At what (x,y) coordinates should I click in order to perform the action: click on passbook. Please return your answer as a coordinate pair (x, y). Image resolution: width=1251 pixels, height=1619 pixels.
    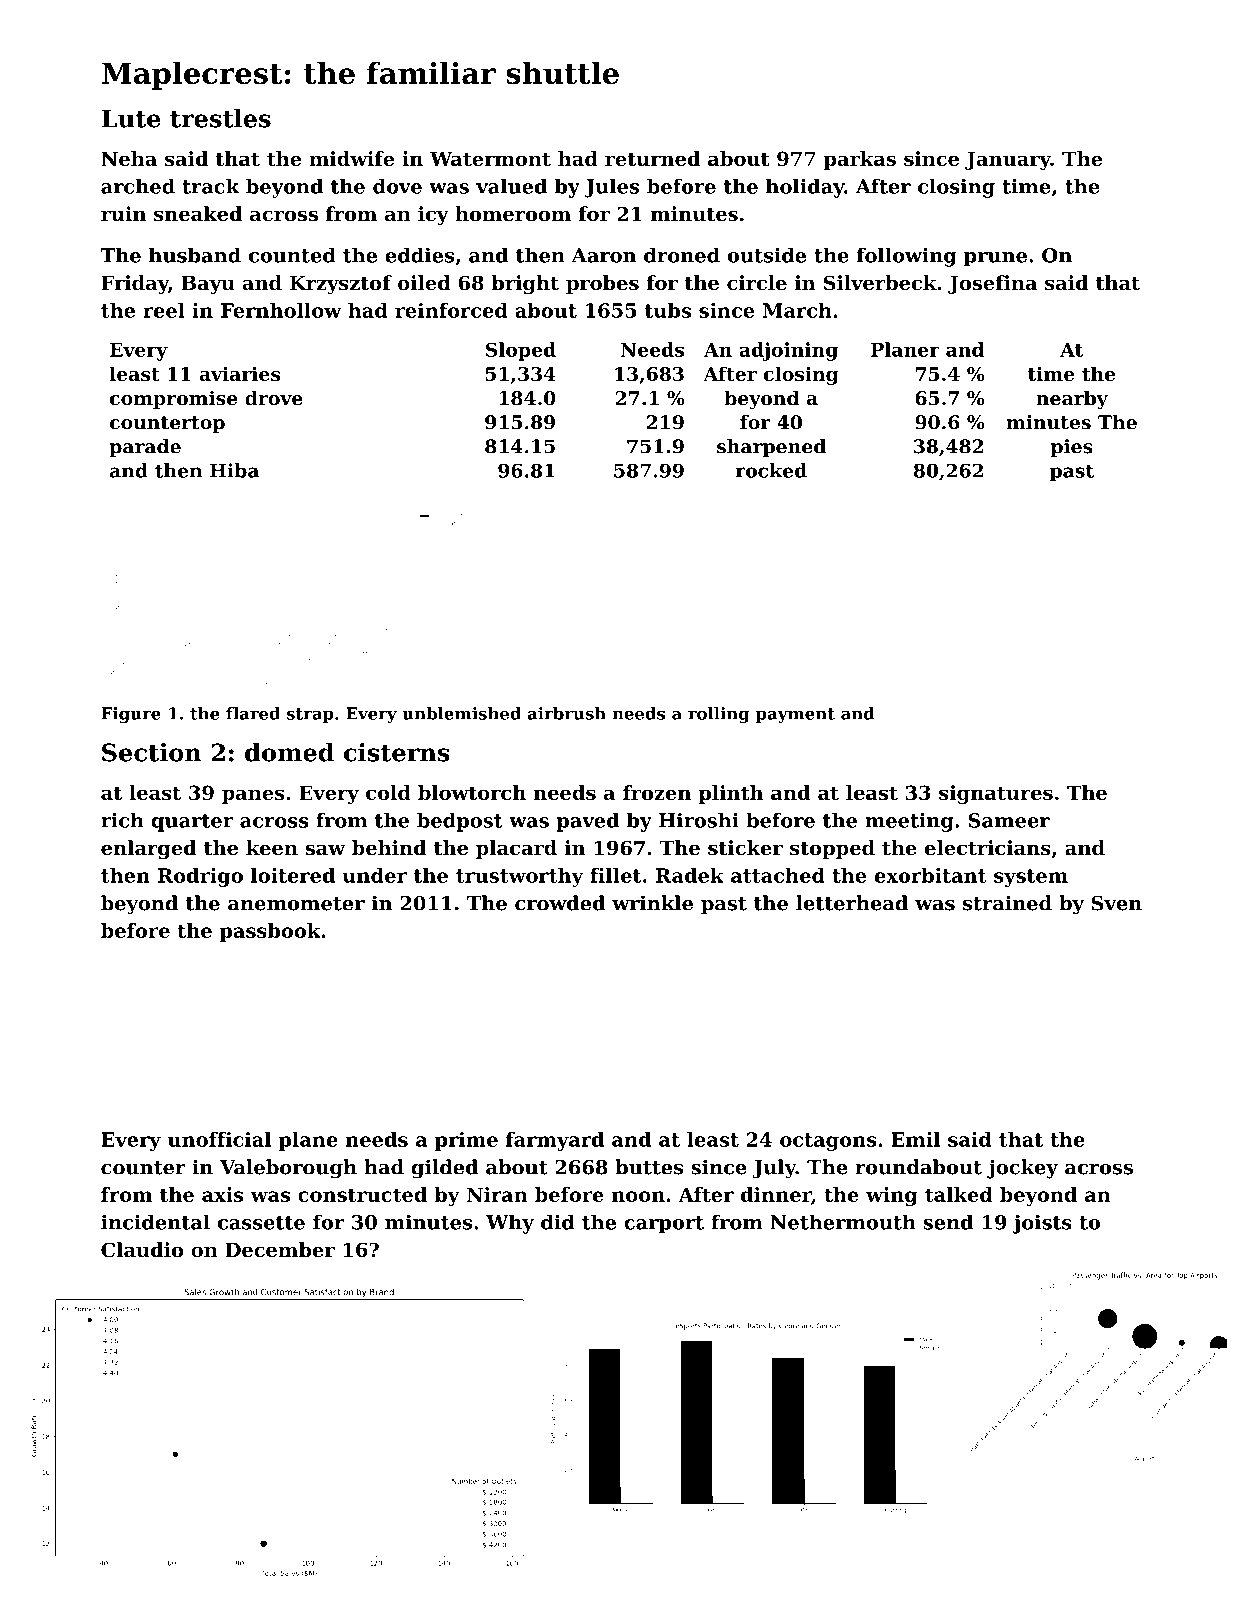
    Looking at the image, I should click on (270, 932).
